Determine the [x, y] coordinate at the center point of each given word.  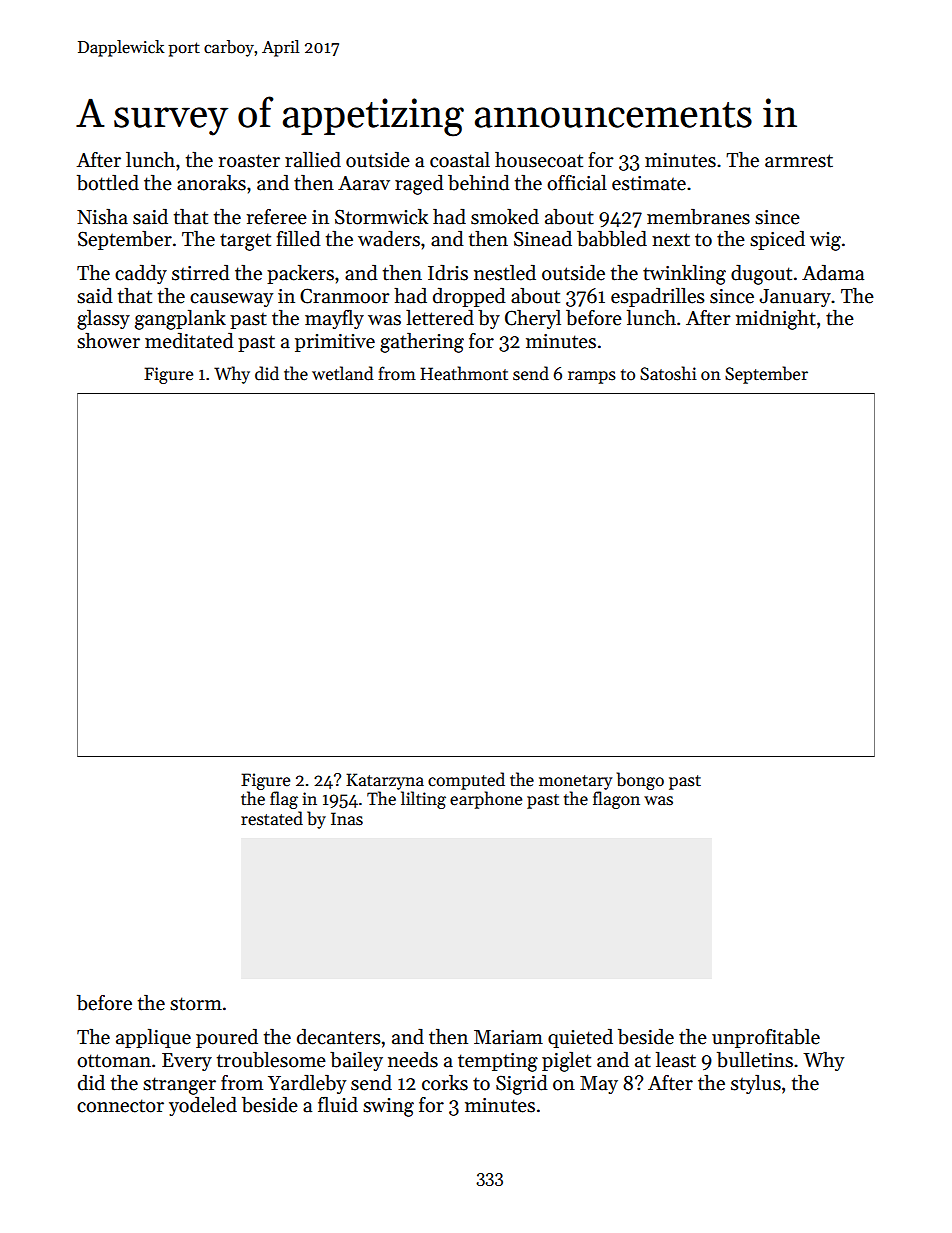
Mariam [508, 1037]
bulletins [755, 1060]
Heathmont [464, 373]
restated [272, 818]
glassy [103, 320]
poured [227, 1038]
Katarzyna [385, 781]
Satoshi [668, 373]
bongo [640, 781]
